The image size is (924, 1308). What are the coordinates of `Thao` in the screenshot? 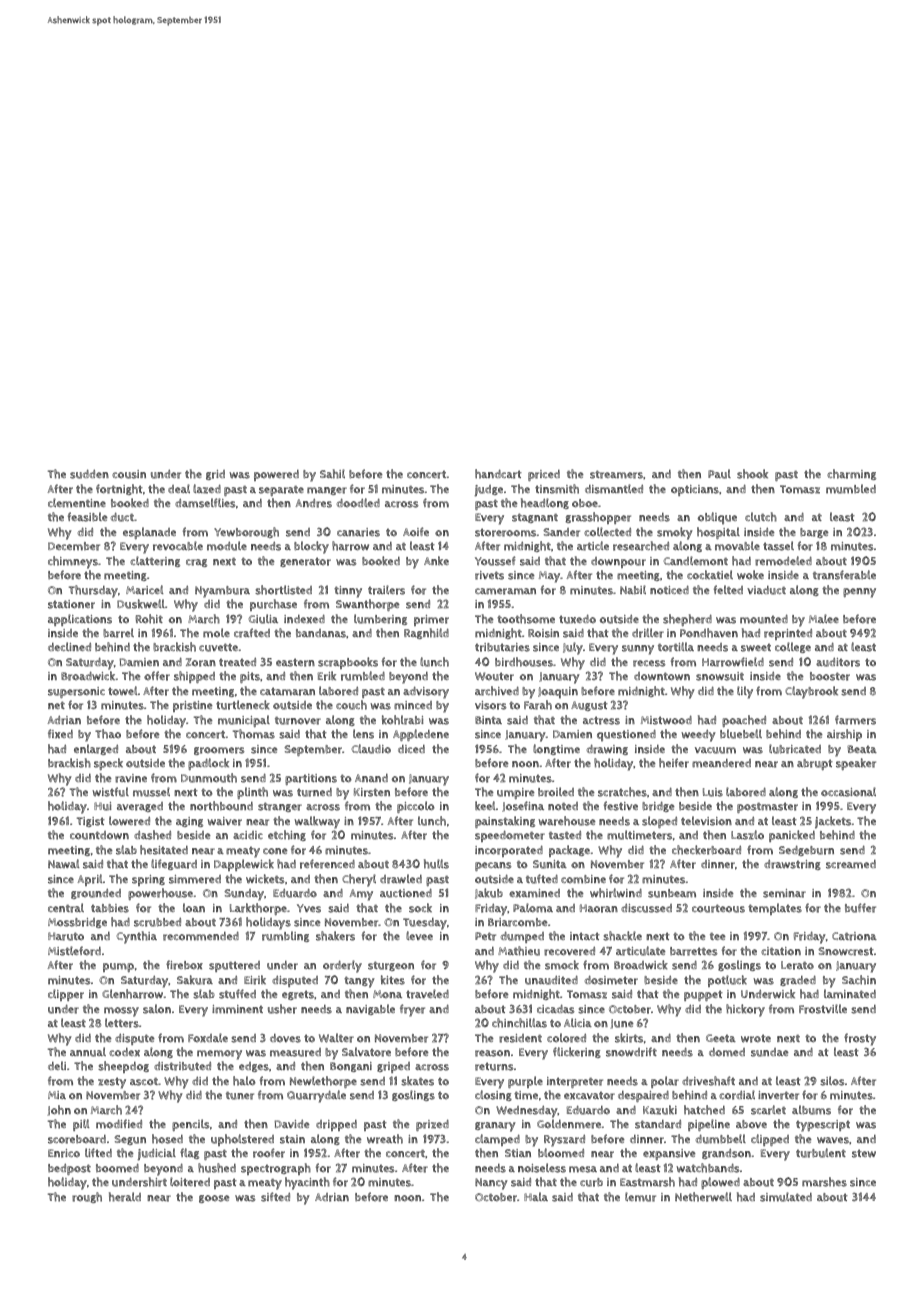 It's located at (108, 734).
